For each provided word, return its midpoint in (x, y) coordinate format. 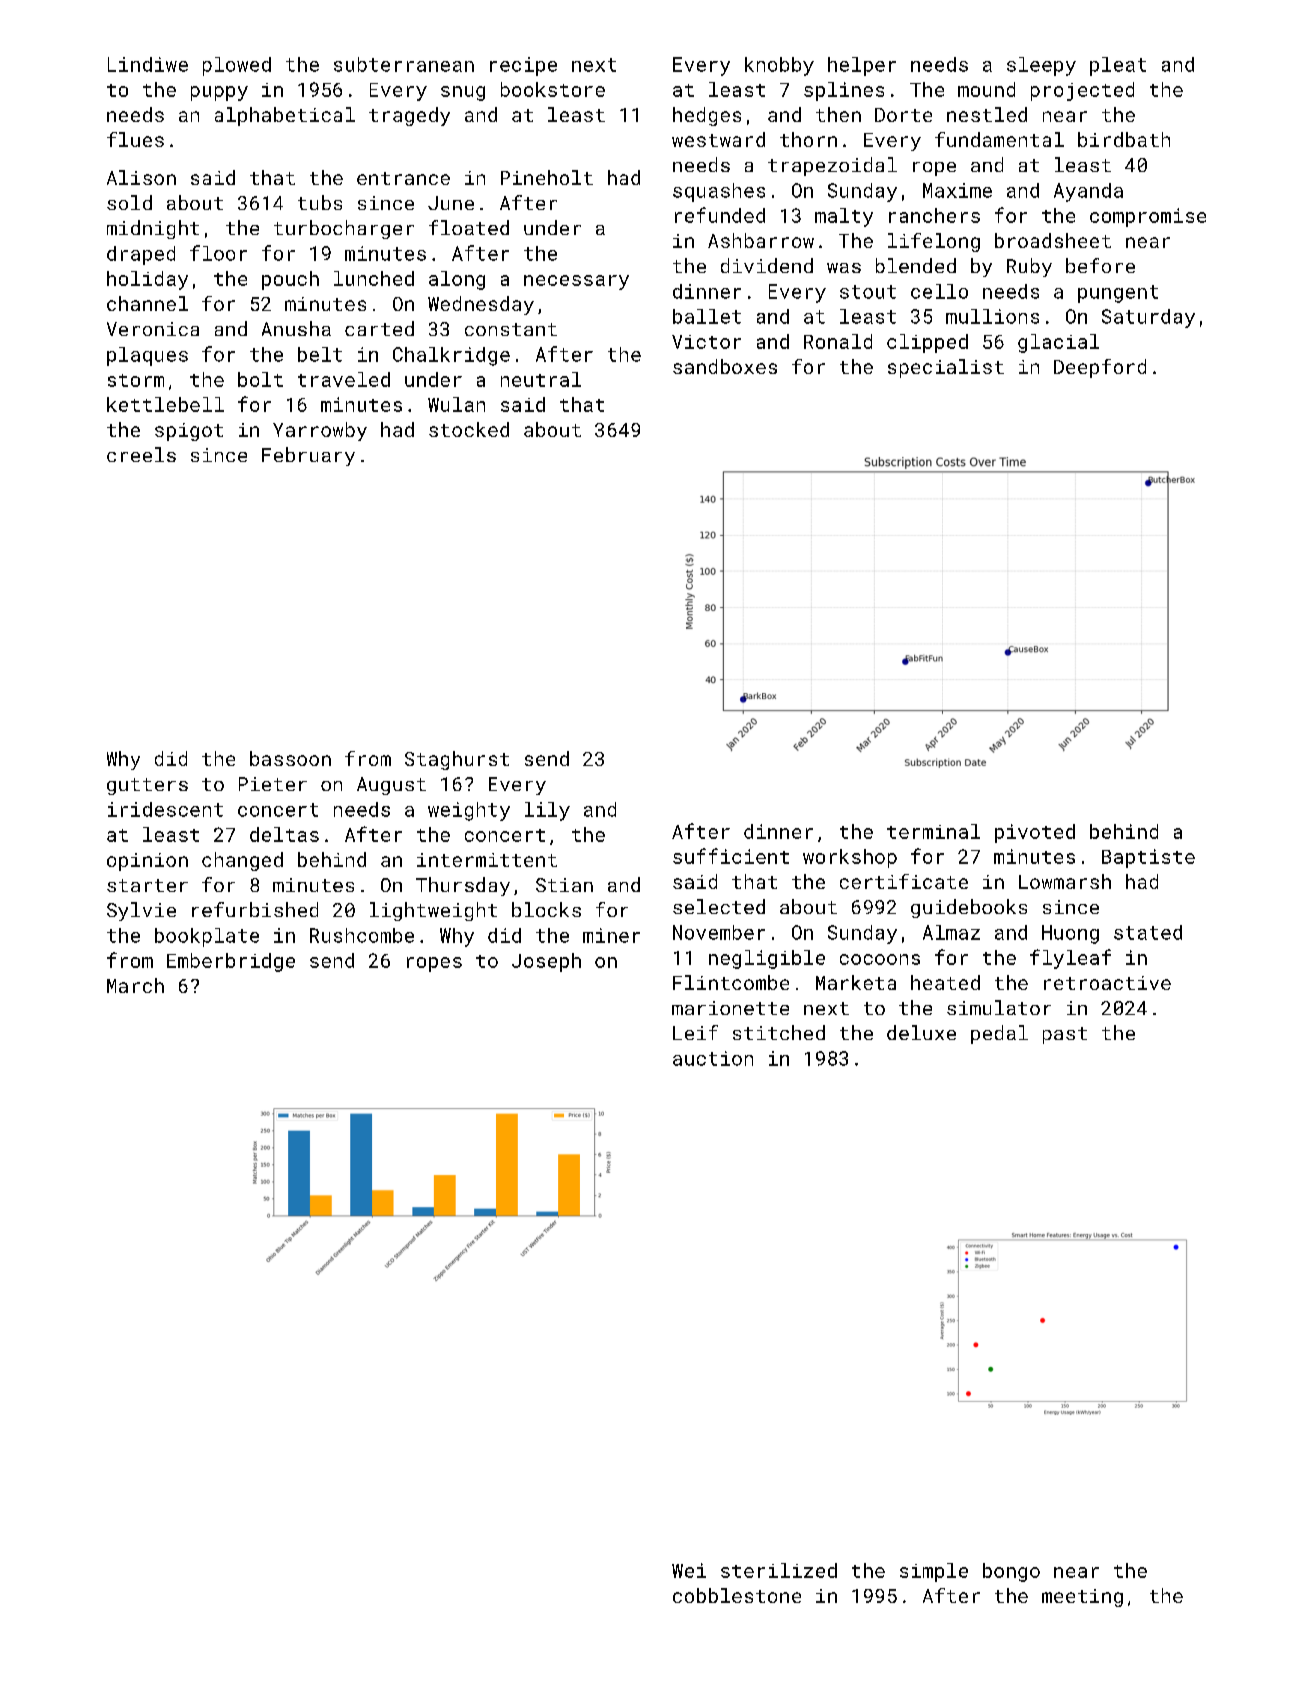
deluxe (921, 1032)
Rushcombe (362, 935)
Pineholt (547, 177)
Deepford (1100, 368)
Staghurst (457, 760)
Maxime (957, 190)
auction (713, 1058)
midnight (153, 229)
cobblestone (737, 1595)
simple (934, 1572)
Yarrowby (320, 431)
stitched (779, 1032)
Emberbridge (231, 962)
